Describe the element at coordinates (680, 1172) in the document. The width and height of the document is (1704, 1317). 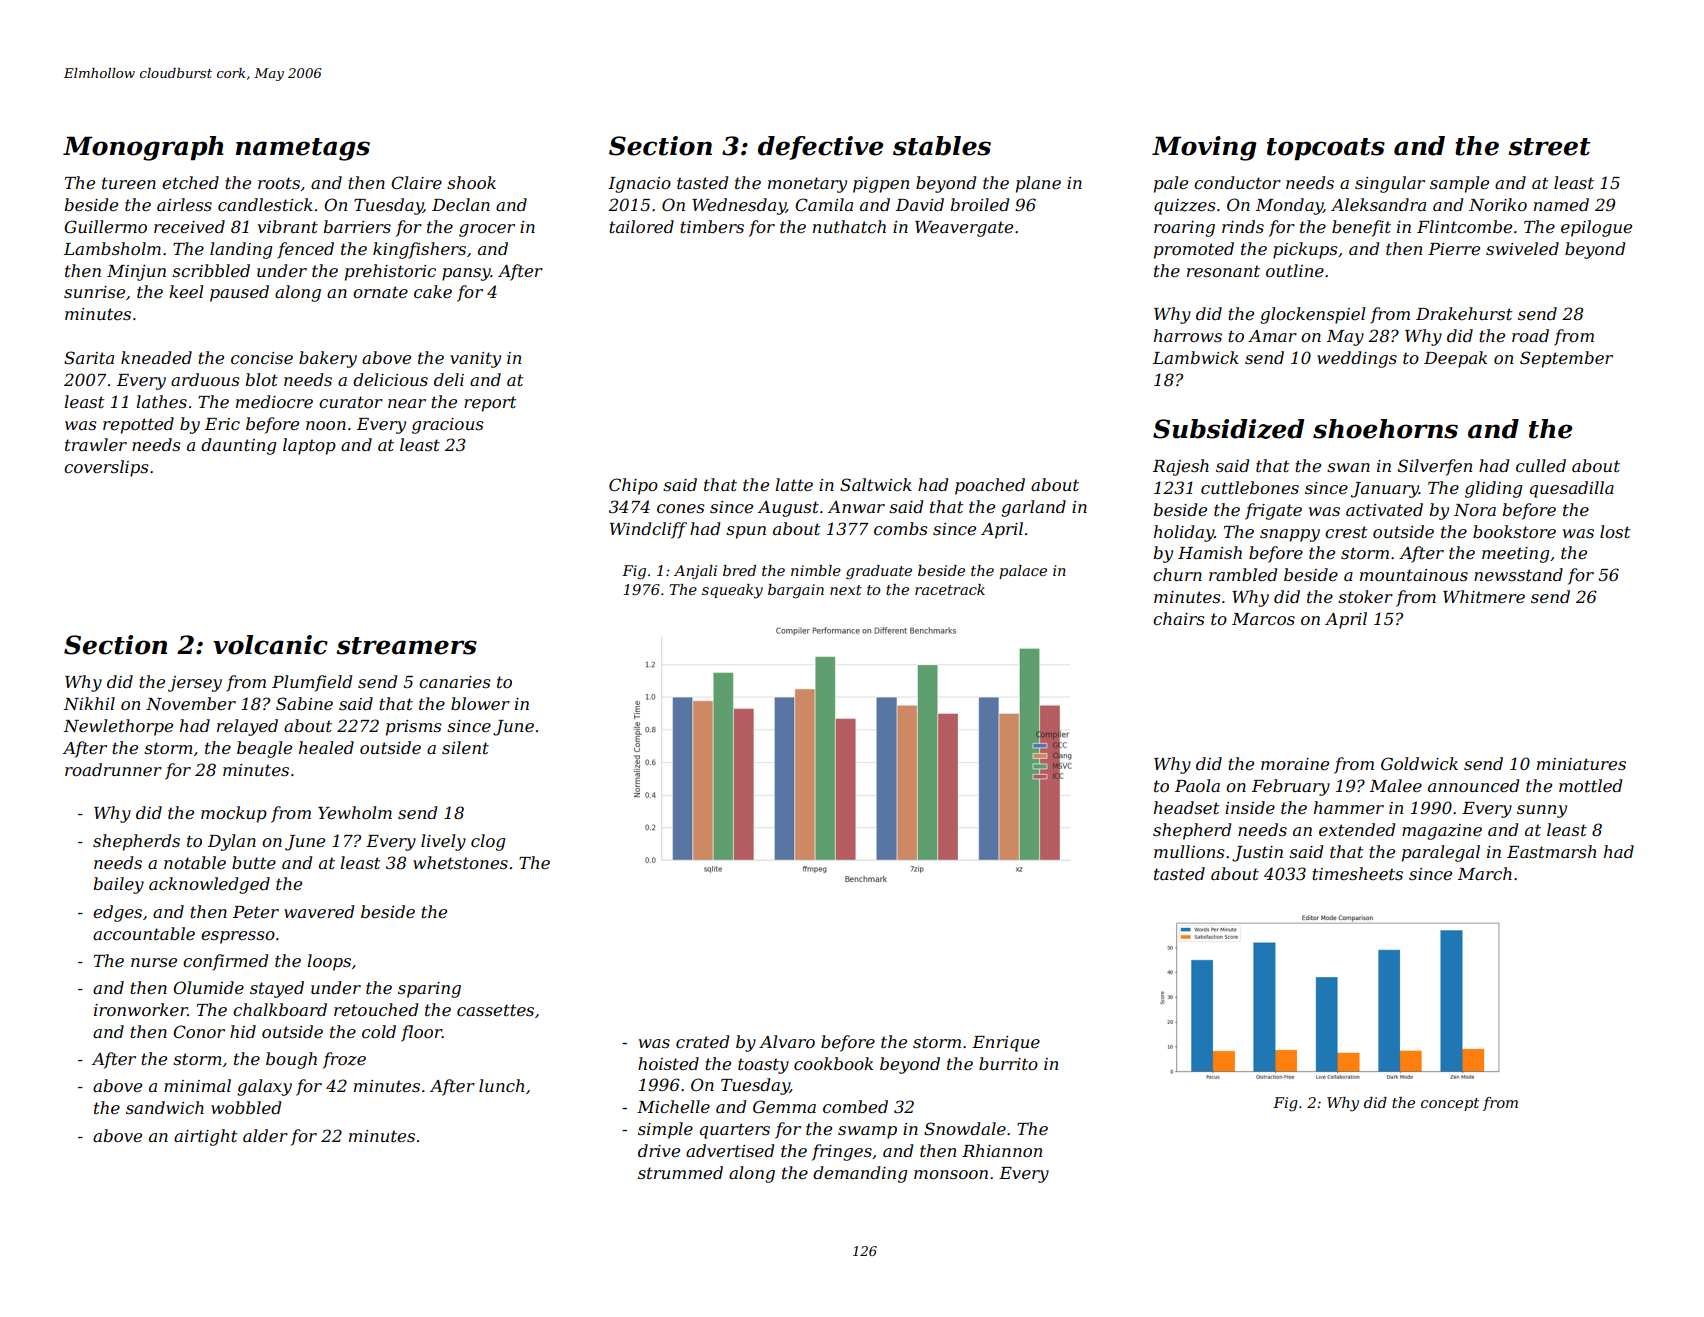
I see `strummed` at that location.
